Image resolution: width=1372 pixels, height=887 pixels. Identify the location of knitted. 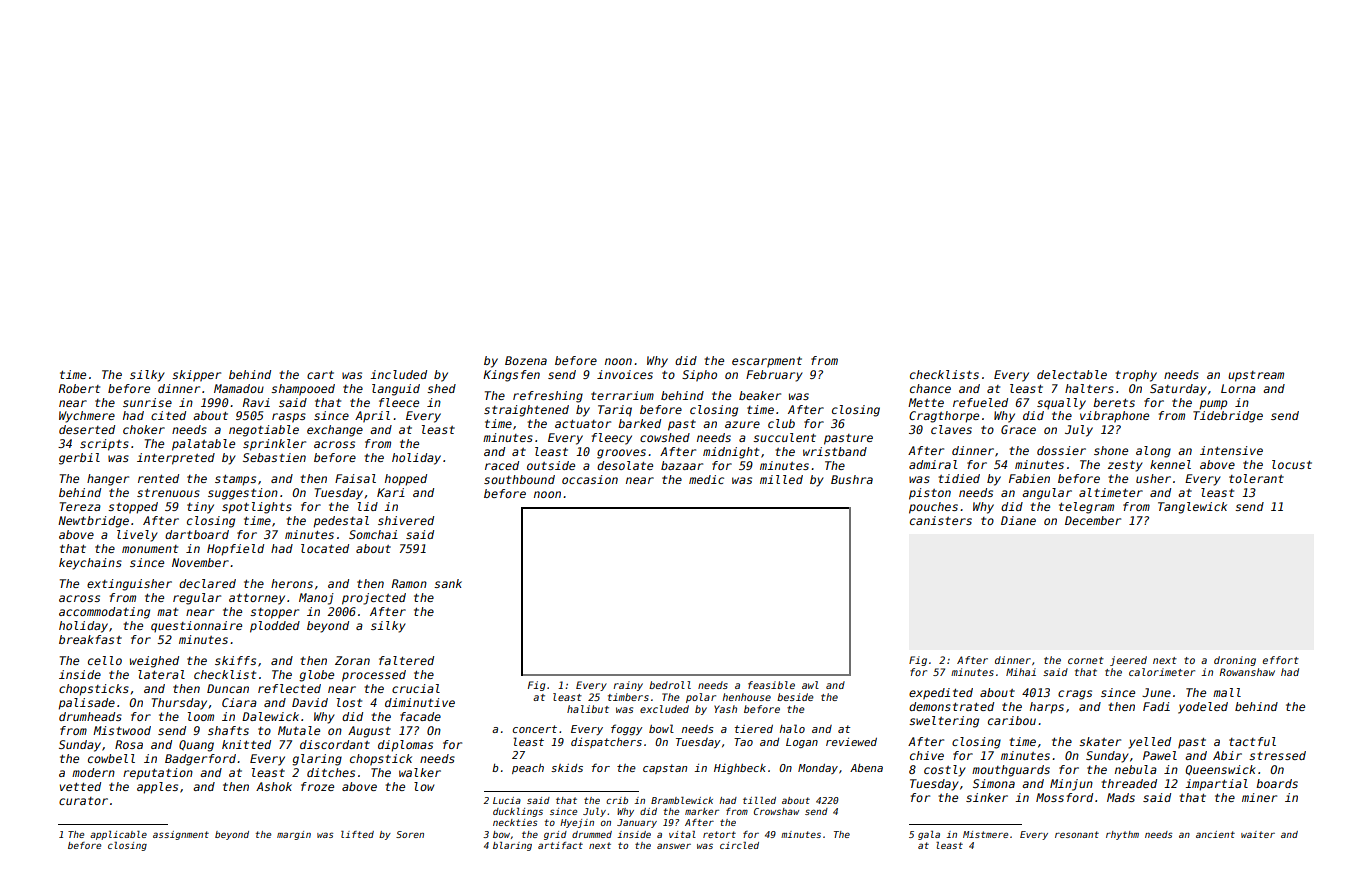
(246, 744).
